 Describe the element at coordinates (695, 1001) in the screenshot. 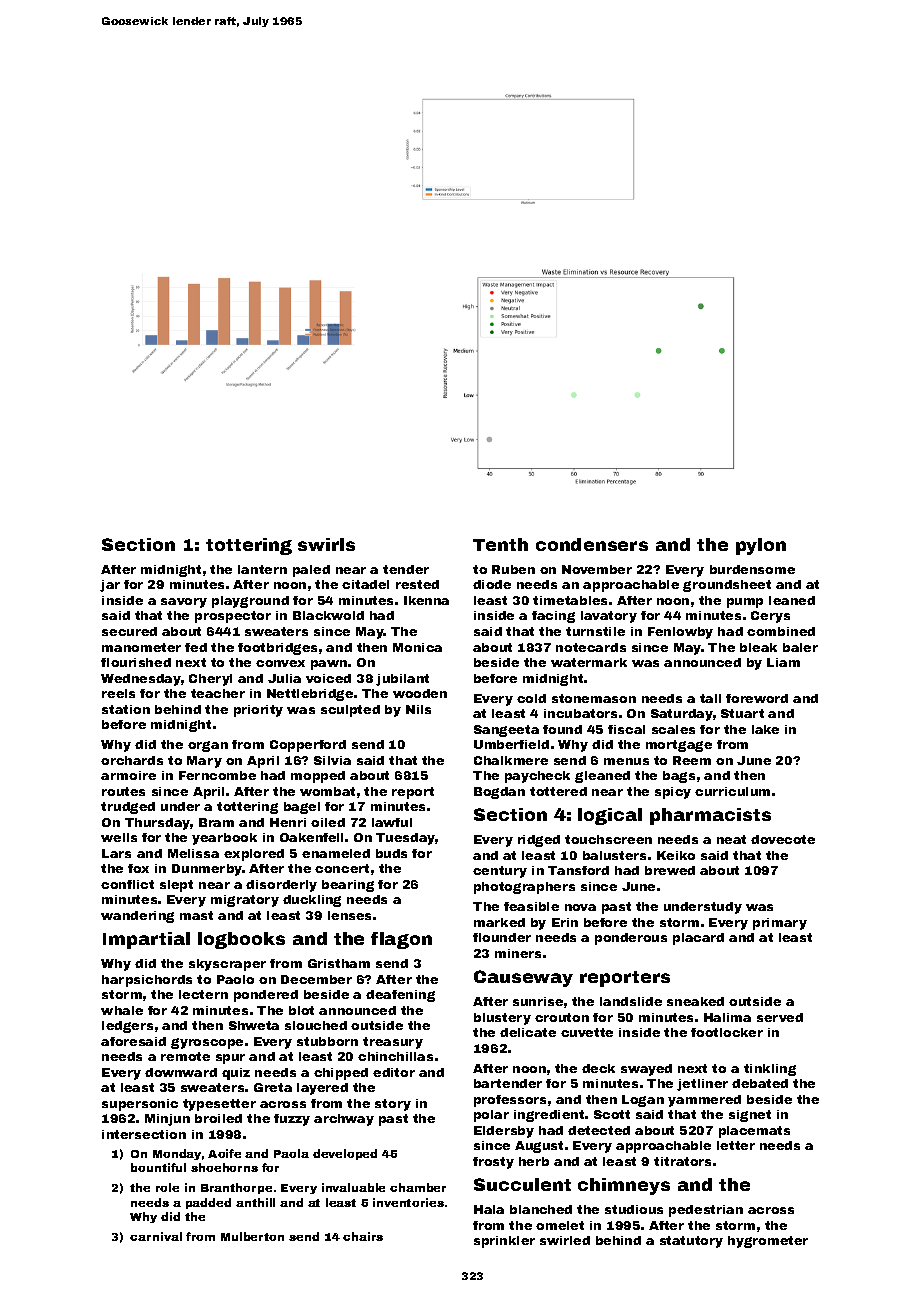

I see `sneaked` at that location.
